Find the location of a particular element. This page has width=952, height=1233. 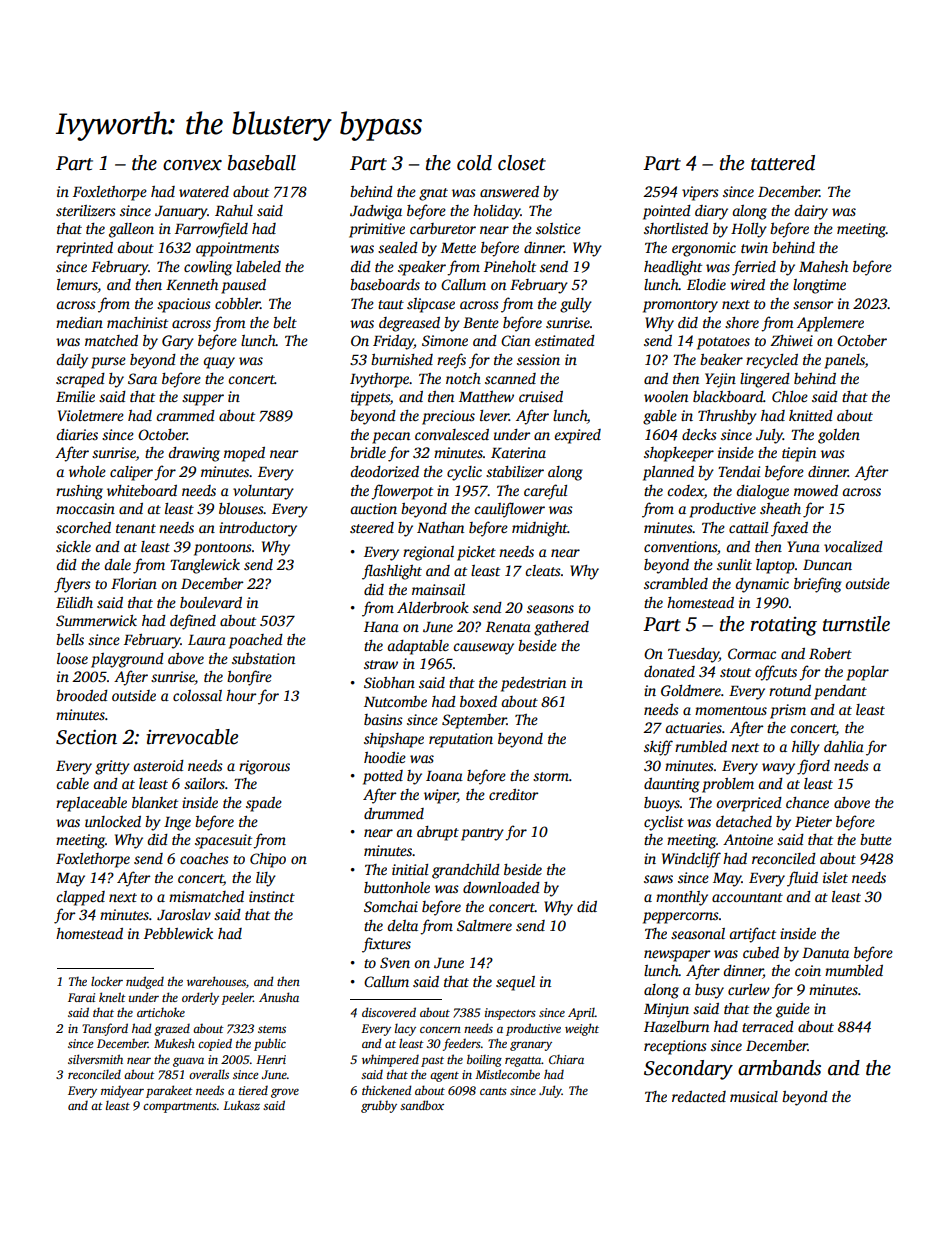

spacious is located at coordinates (184, 305).
